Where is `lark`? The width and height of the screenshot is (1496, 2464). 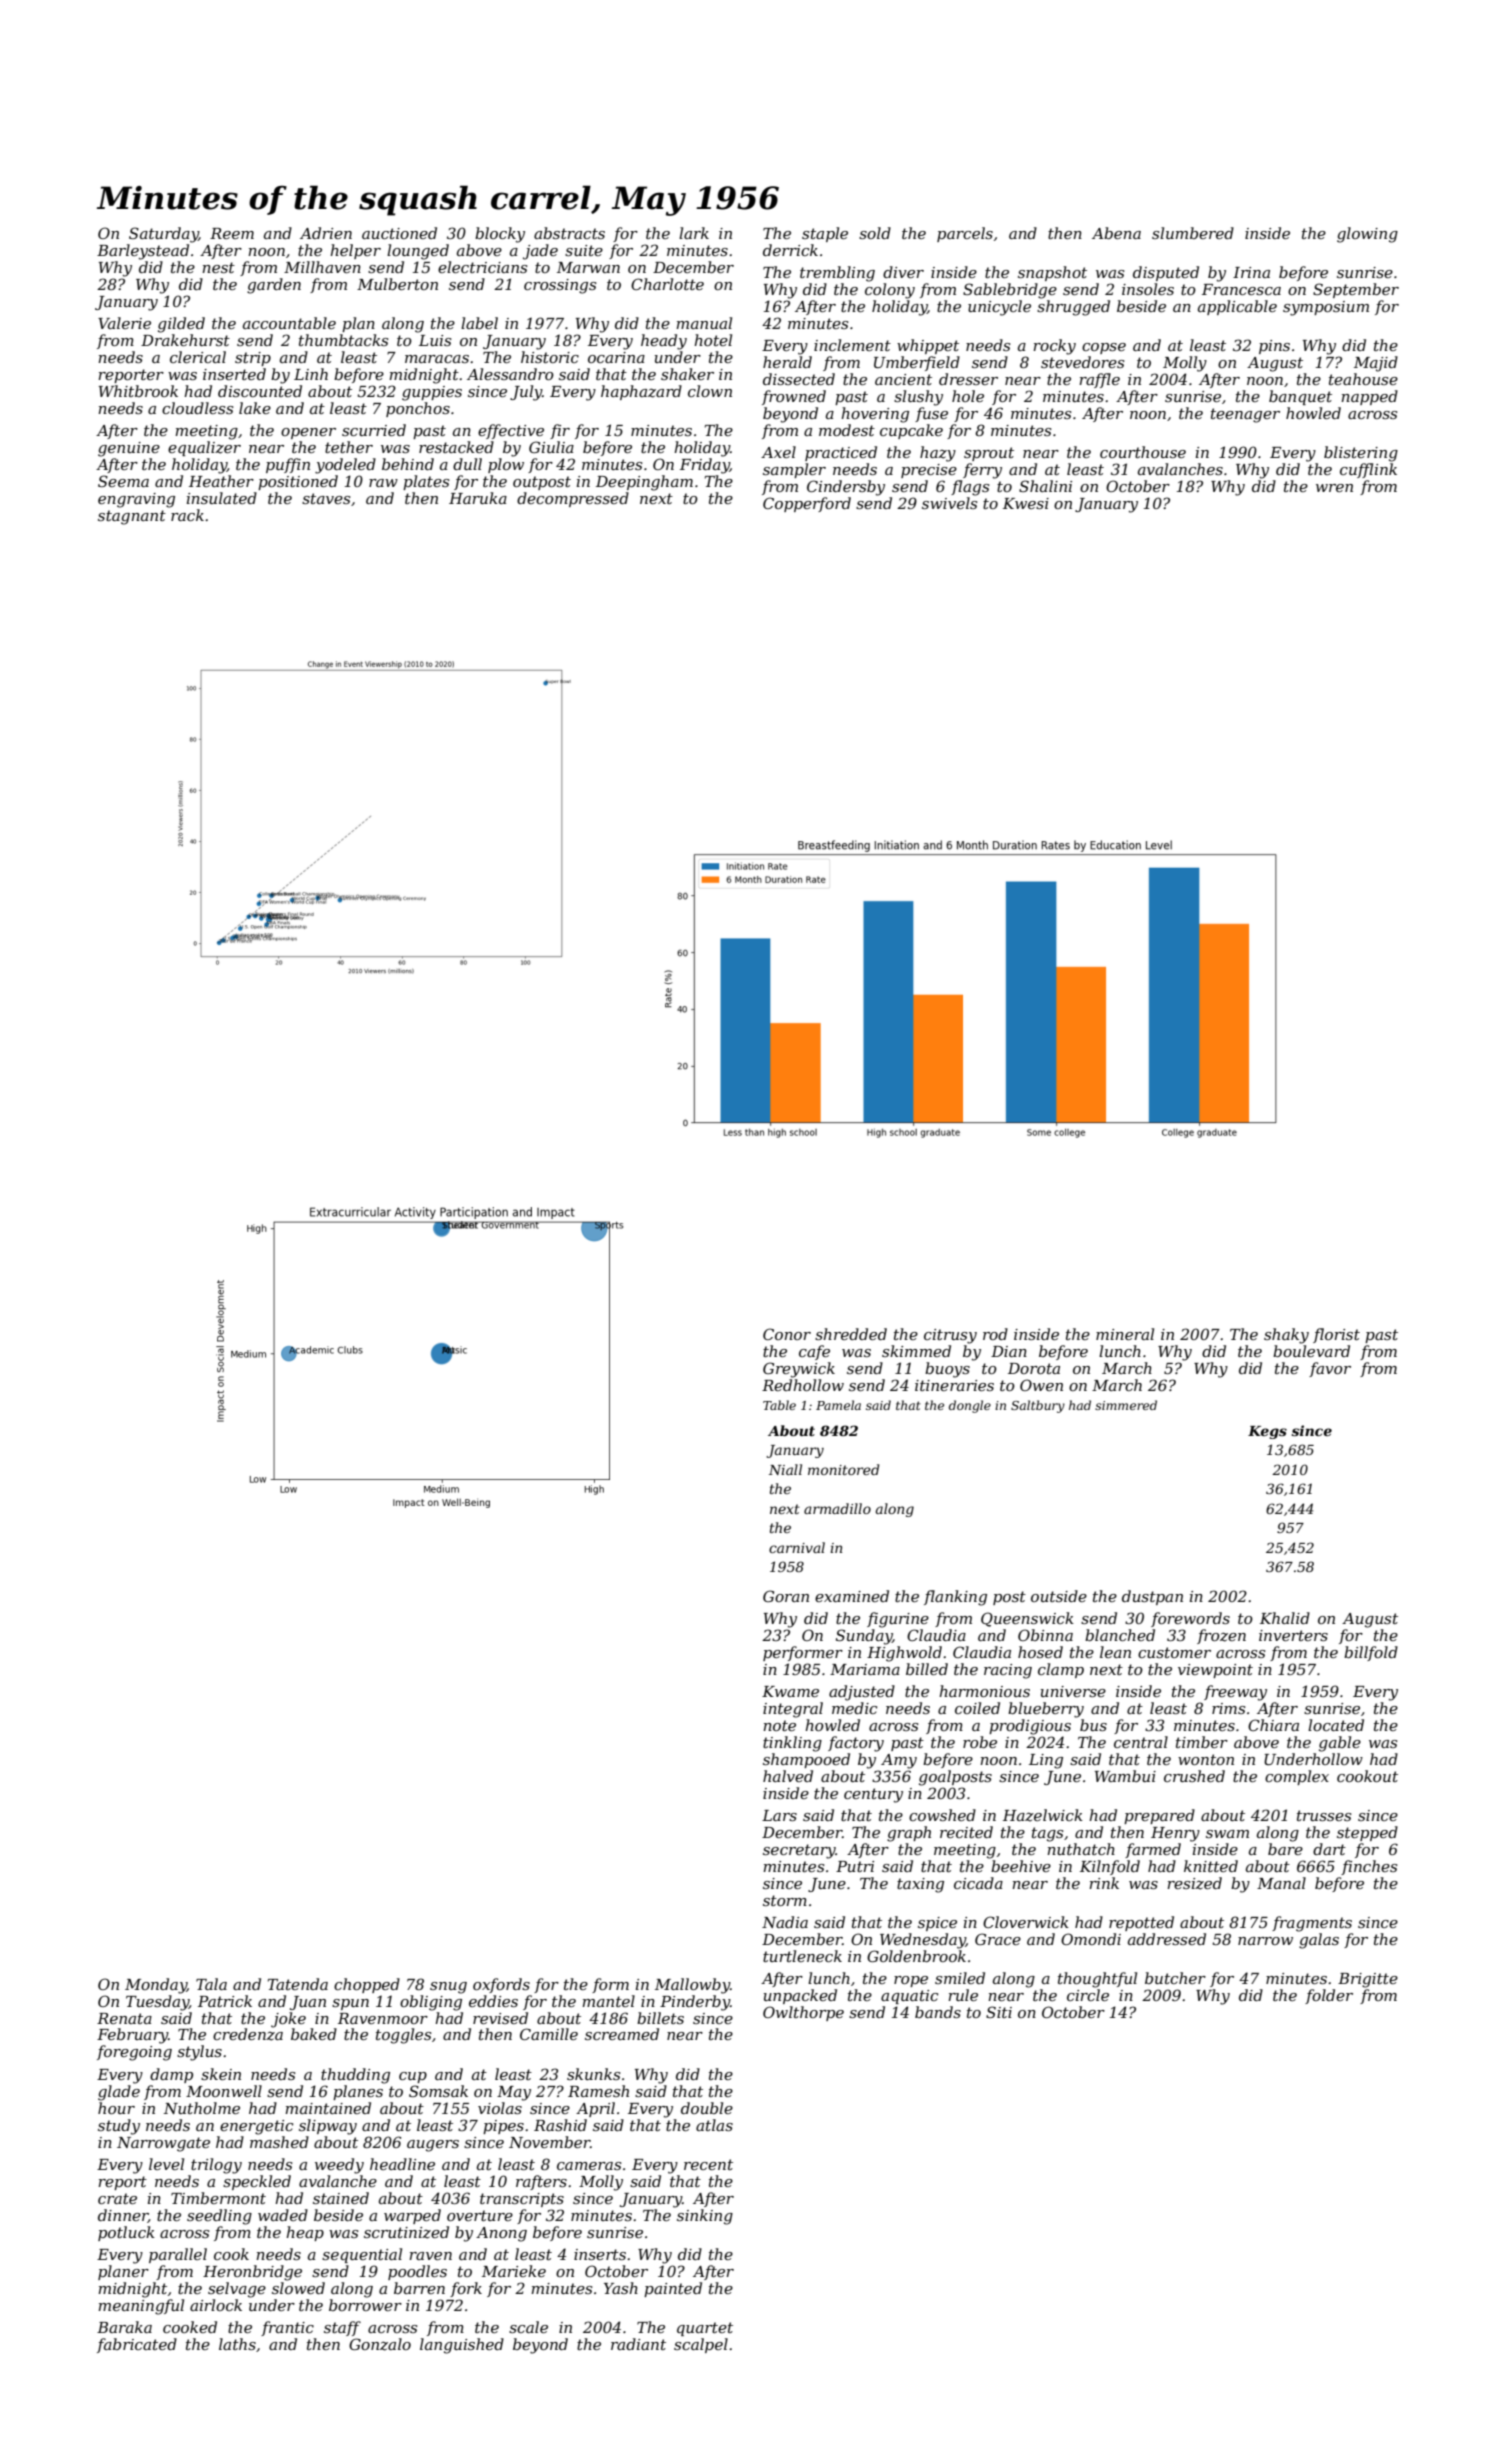
lark is located at coordinates (694, 233).
